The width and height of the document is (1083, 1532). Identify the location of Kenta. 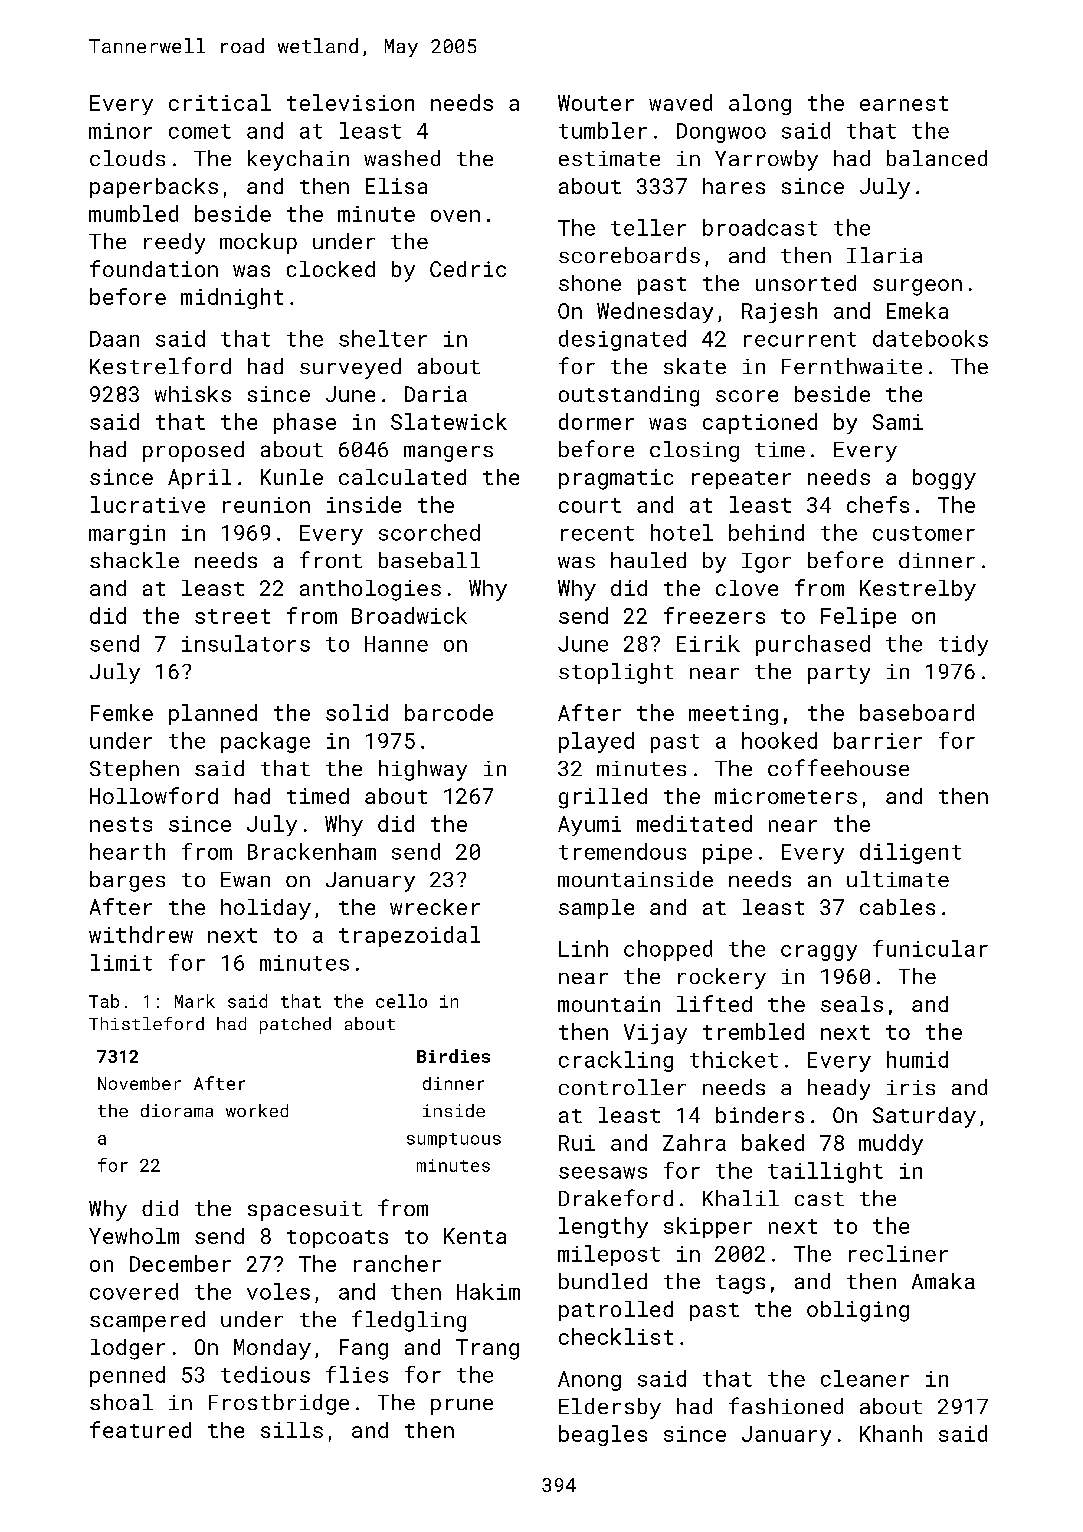
(475, 1236).
